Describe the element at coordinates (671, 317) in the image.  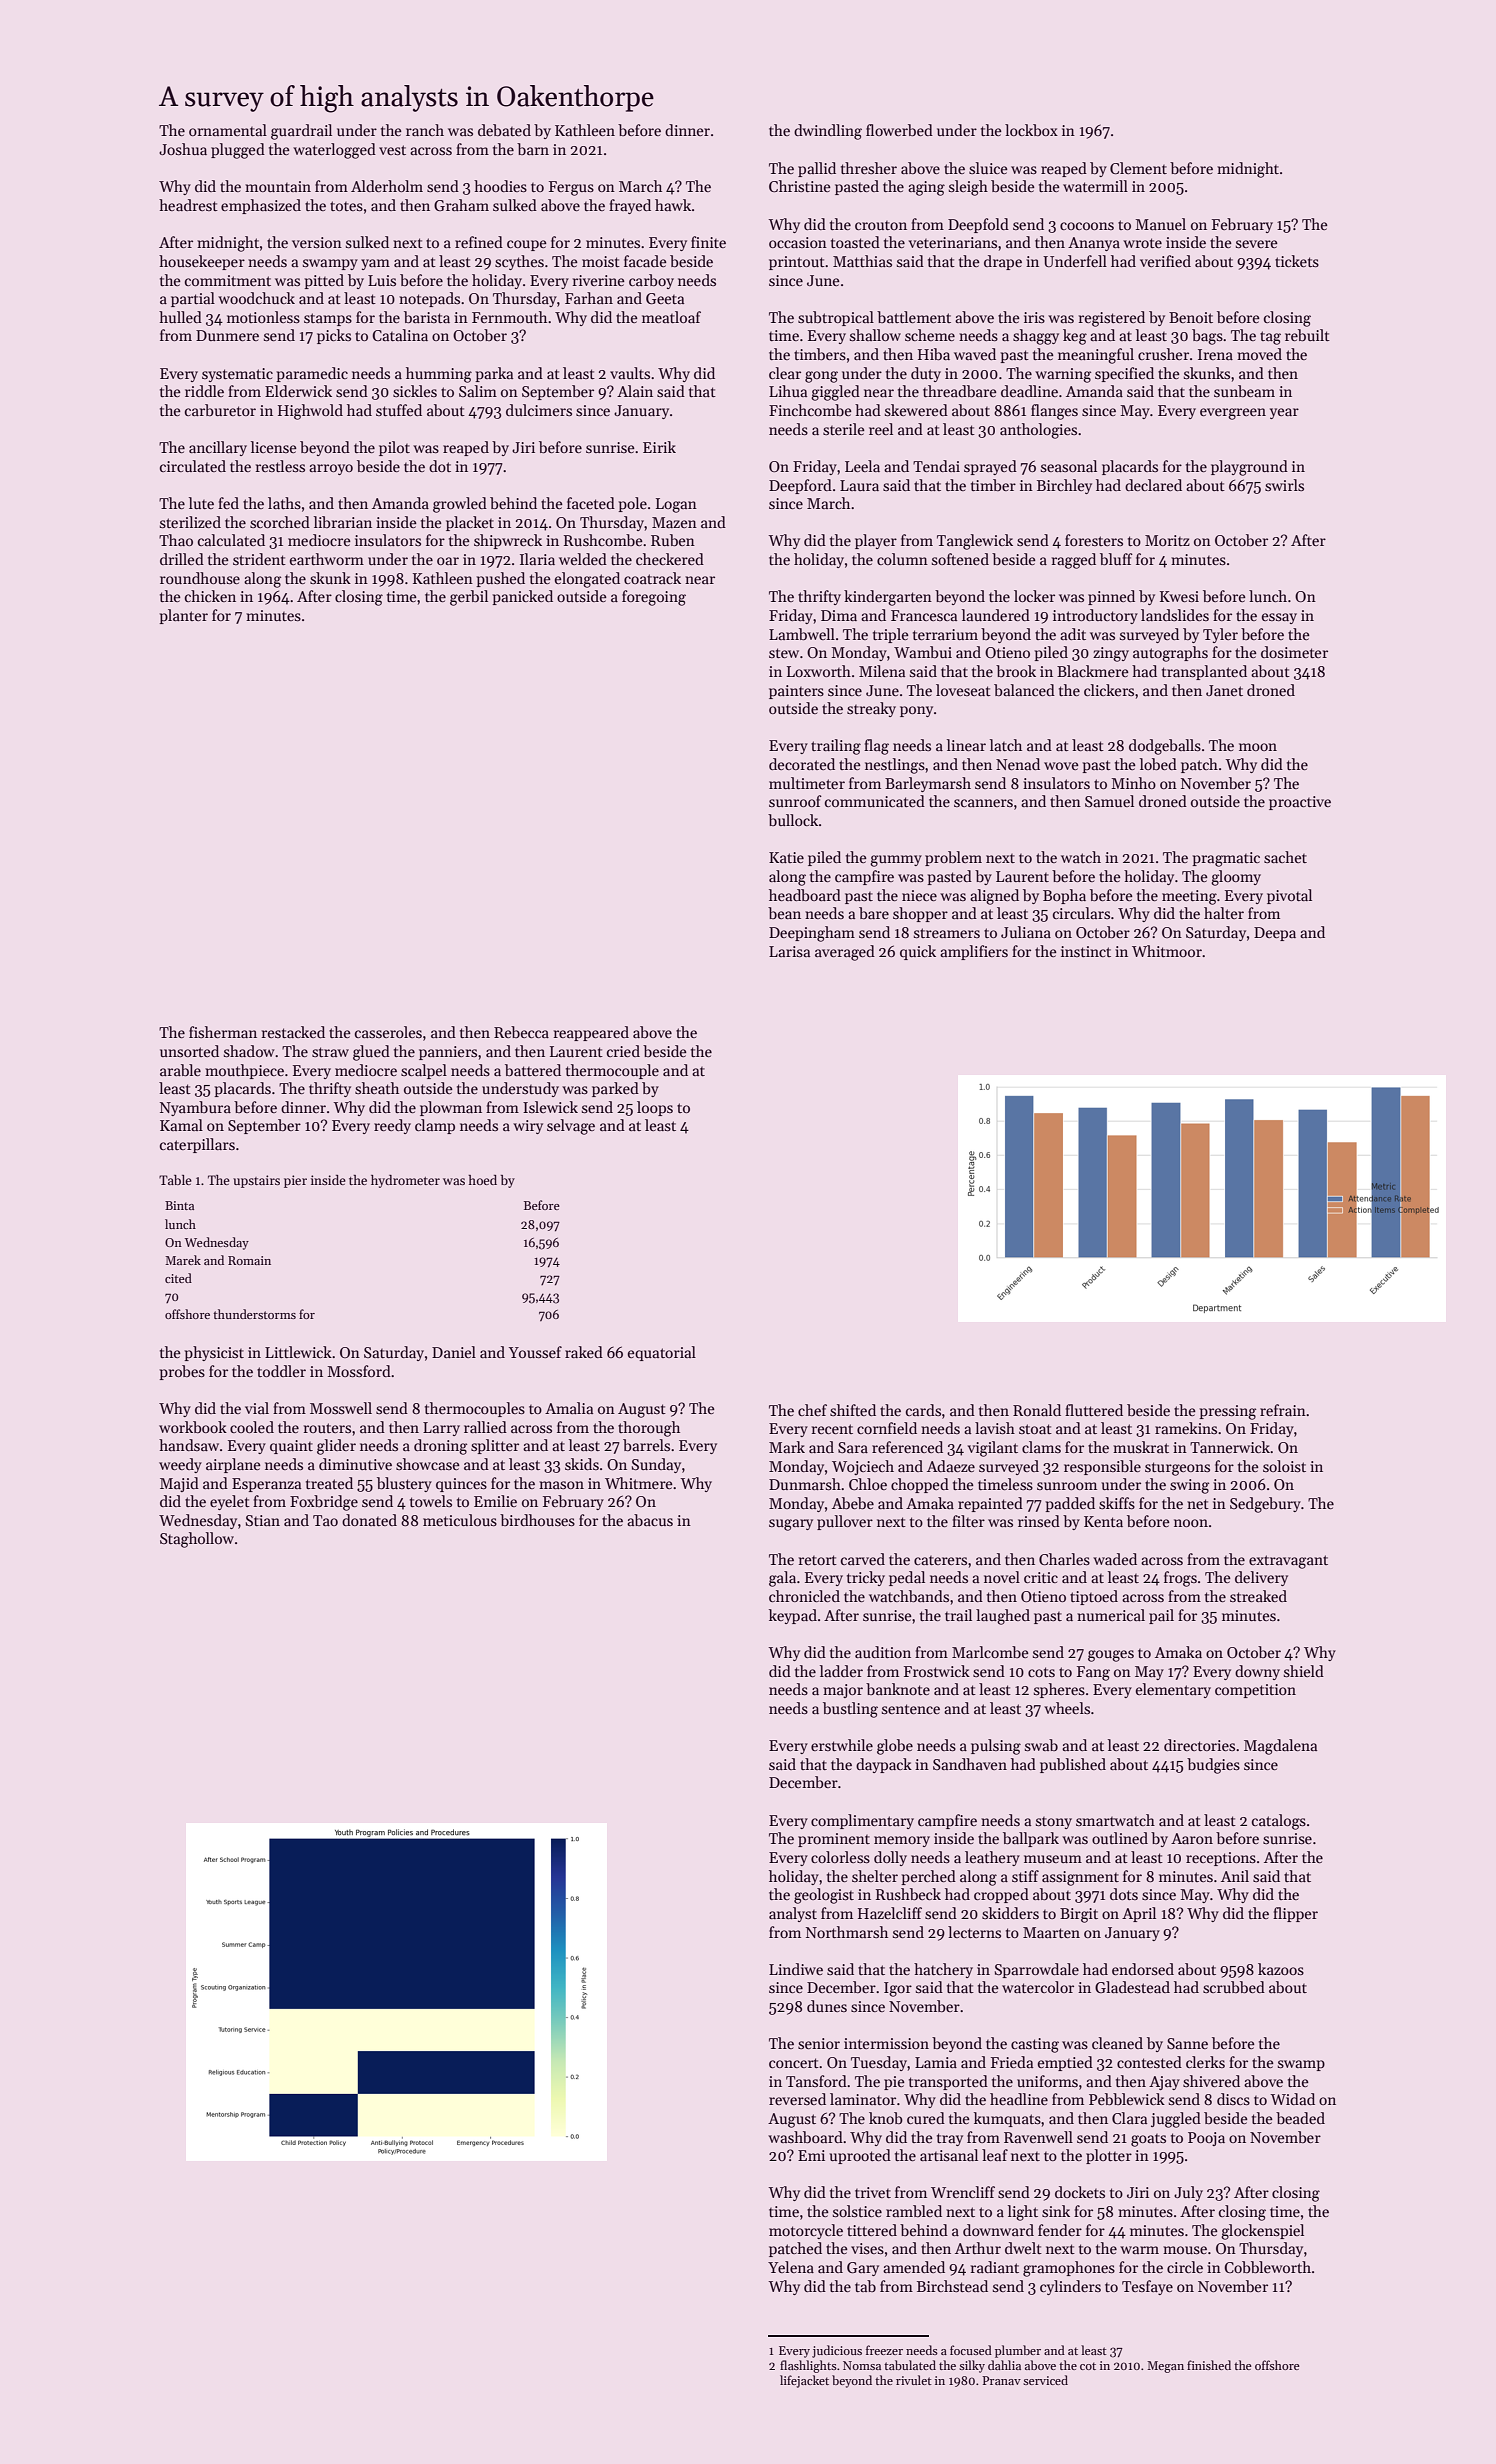
I see `meatloaf` at that location.
